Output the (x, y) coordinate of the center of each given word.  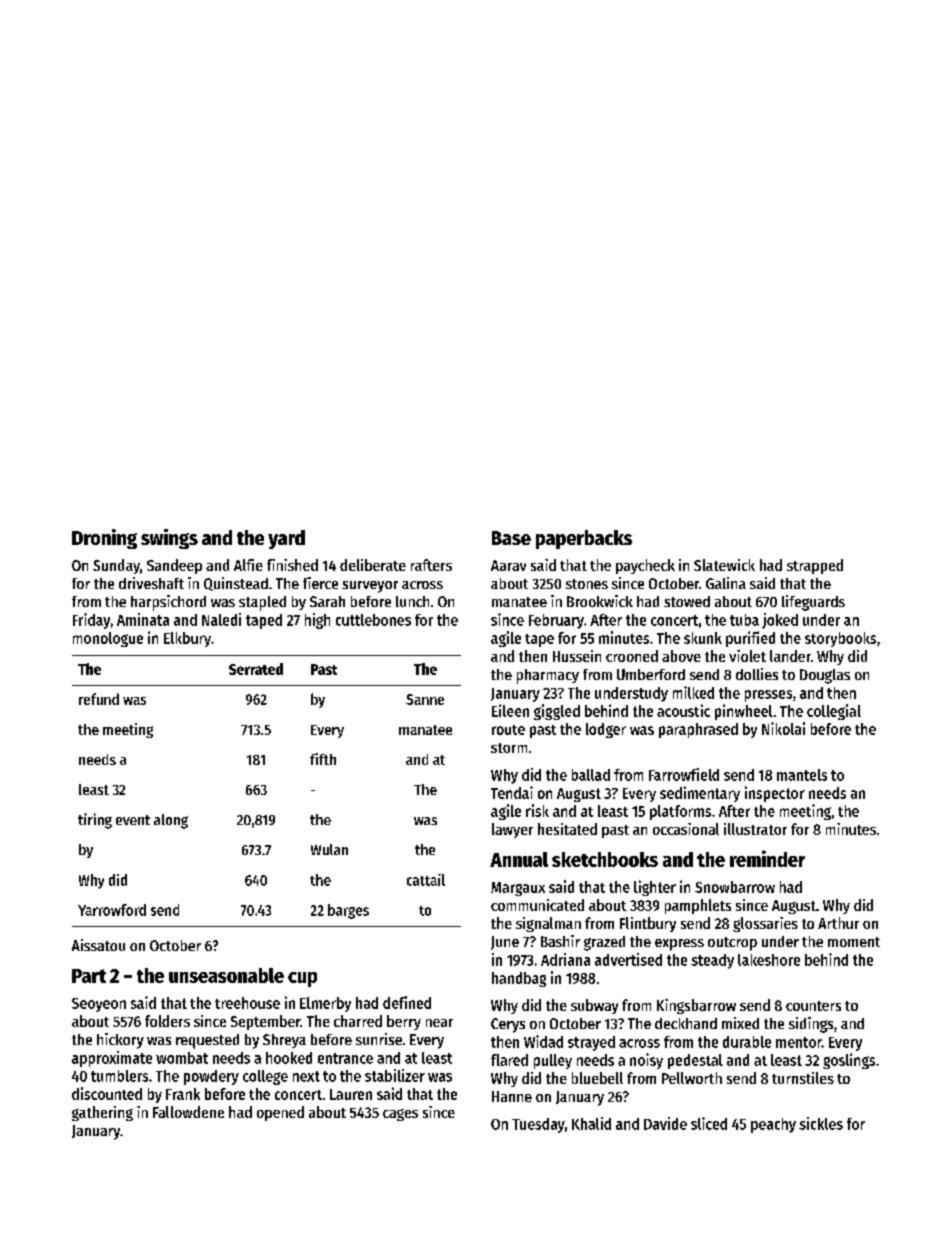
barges (348, 911)
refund (99, 699)
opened (280, 1113)
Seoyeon (99, 1005)
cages (400, 1115)
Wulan (329, 849)
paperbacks (584, 539)
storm (509, 748)
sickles (821, 1123)
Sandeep (174, 566)
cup (302, 979)
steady (712, 961)
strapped (815, 566)
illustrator (755, 829)
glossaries (765, 924)
